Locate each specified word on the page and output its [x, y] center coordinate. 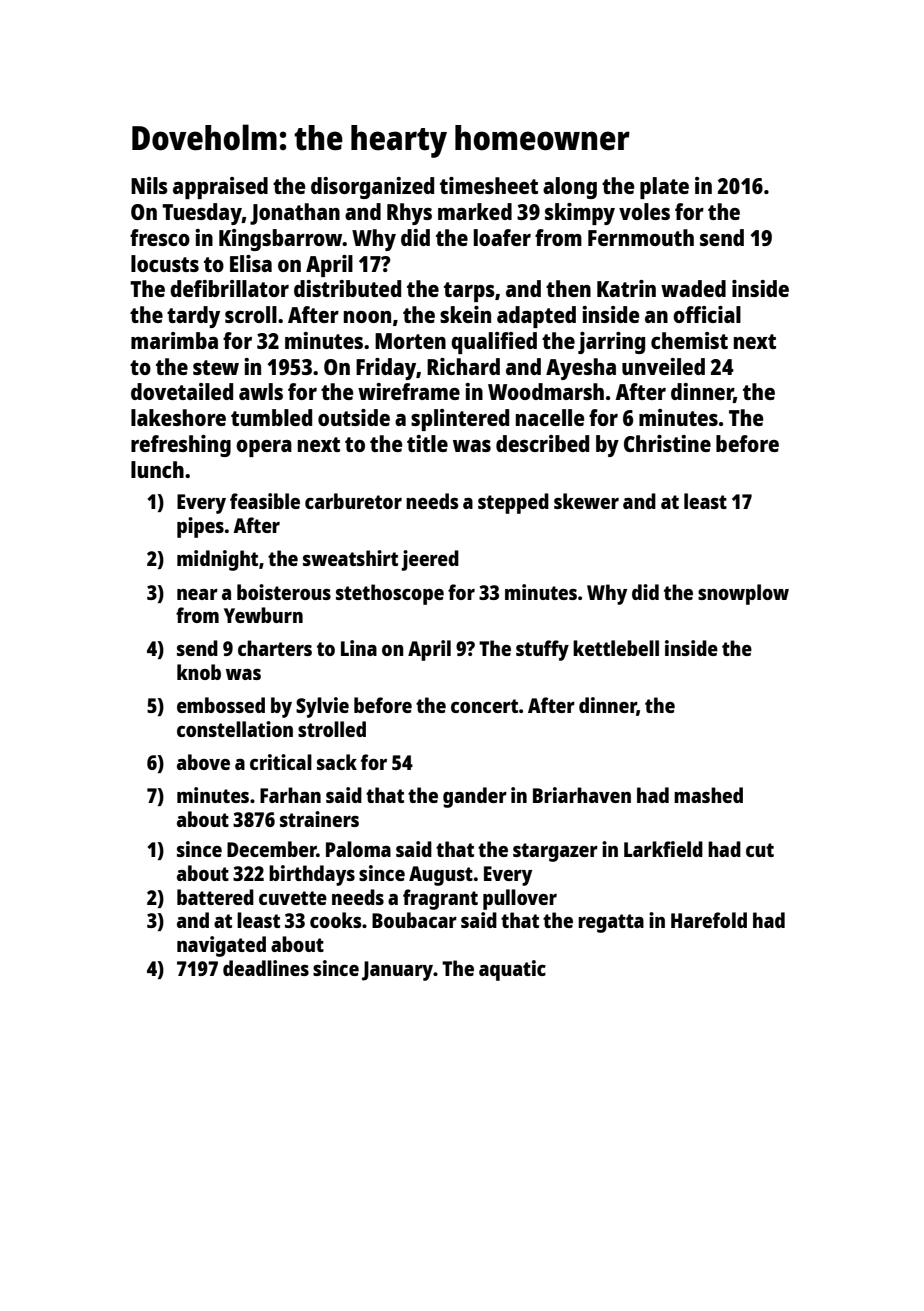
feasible [265, 501]
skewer [586, 501]
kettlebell [616, 648]
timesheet [489, 185]
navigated [221, 946]
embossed [221, 705]
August [441, 876]
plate [664, 188]
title [427, 443]
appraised [220, 188]
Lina [359, 648]
